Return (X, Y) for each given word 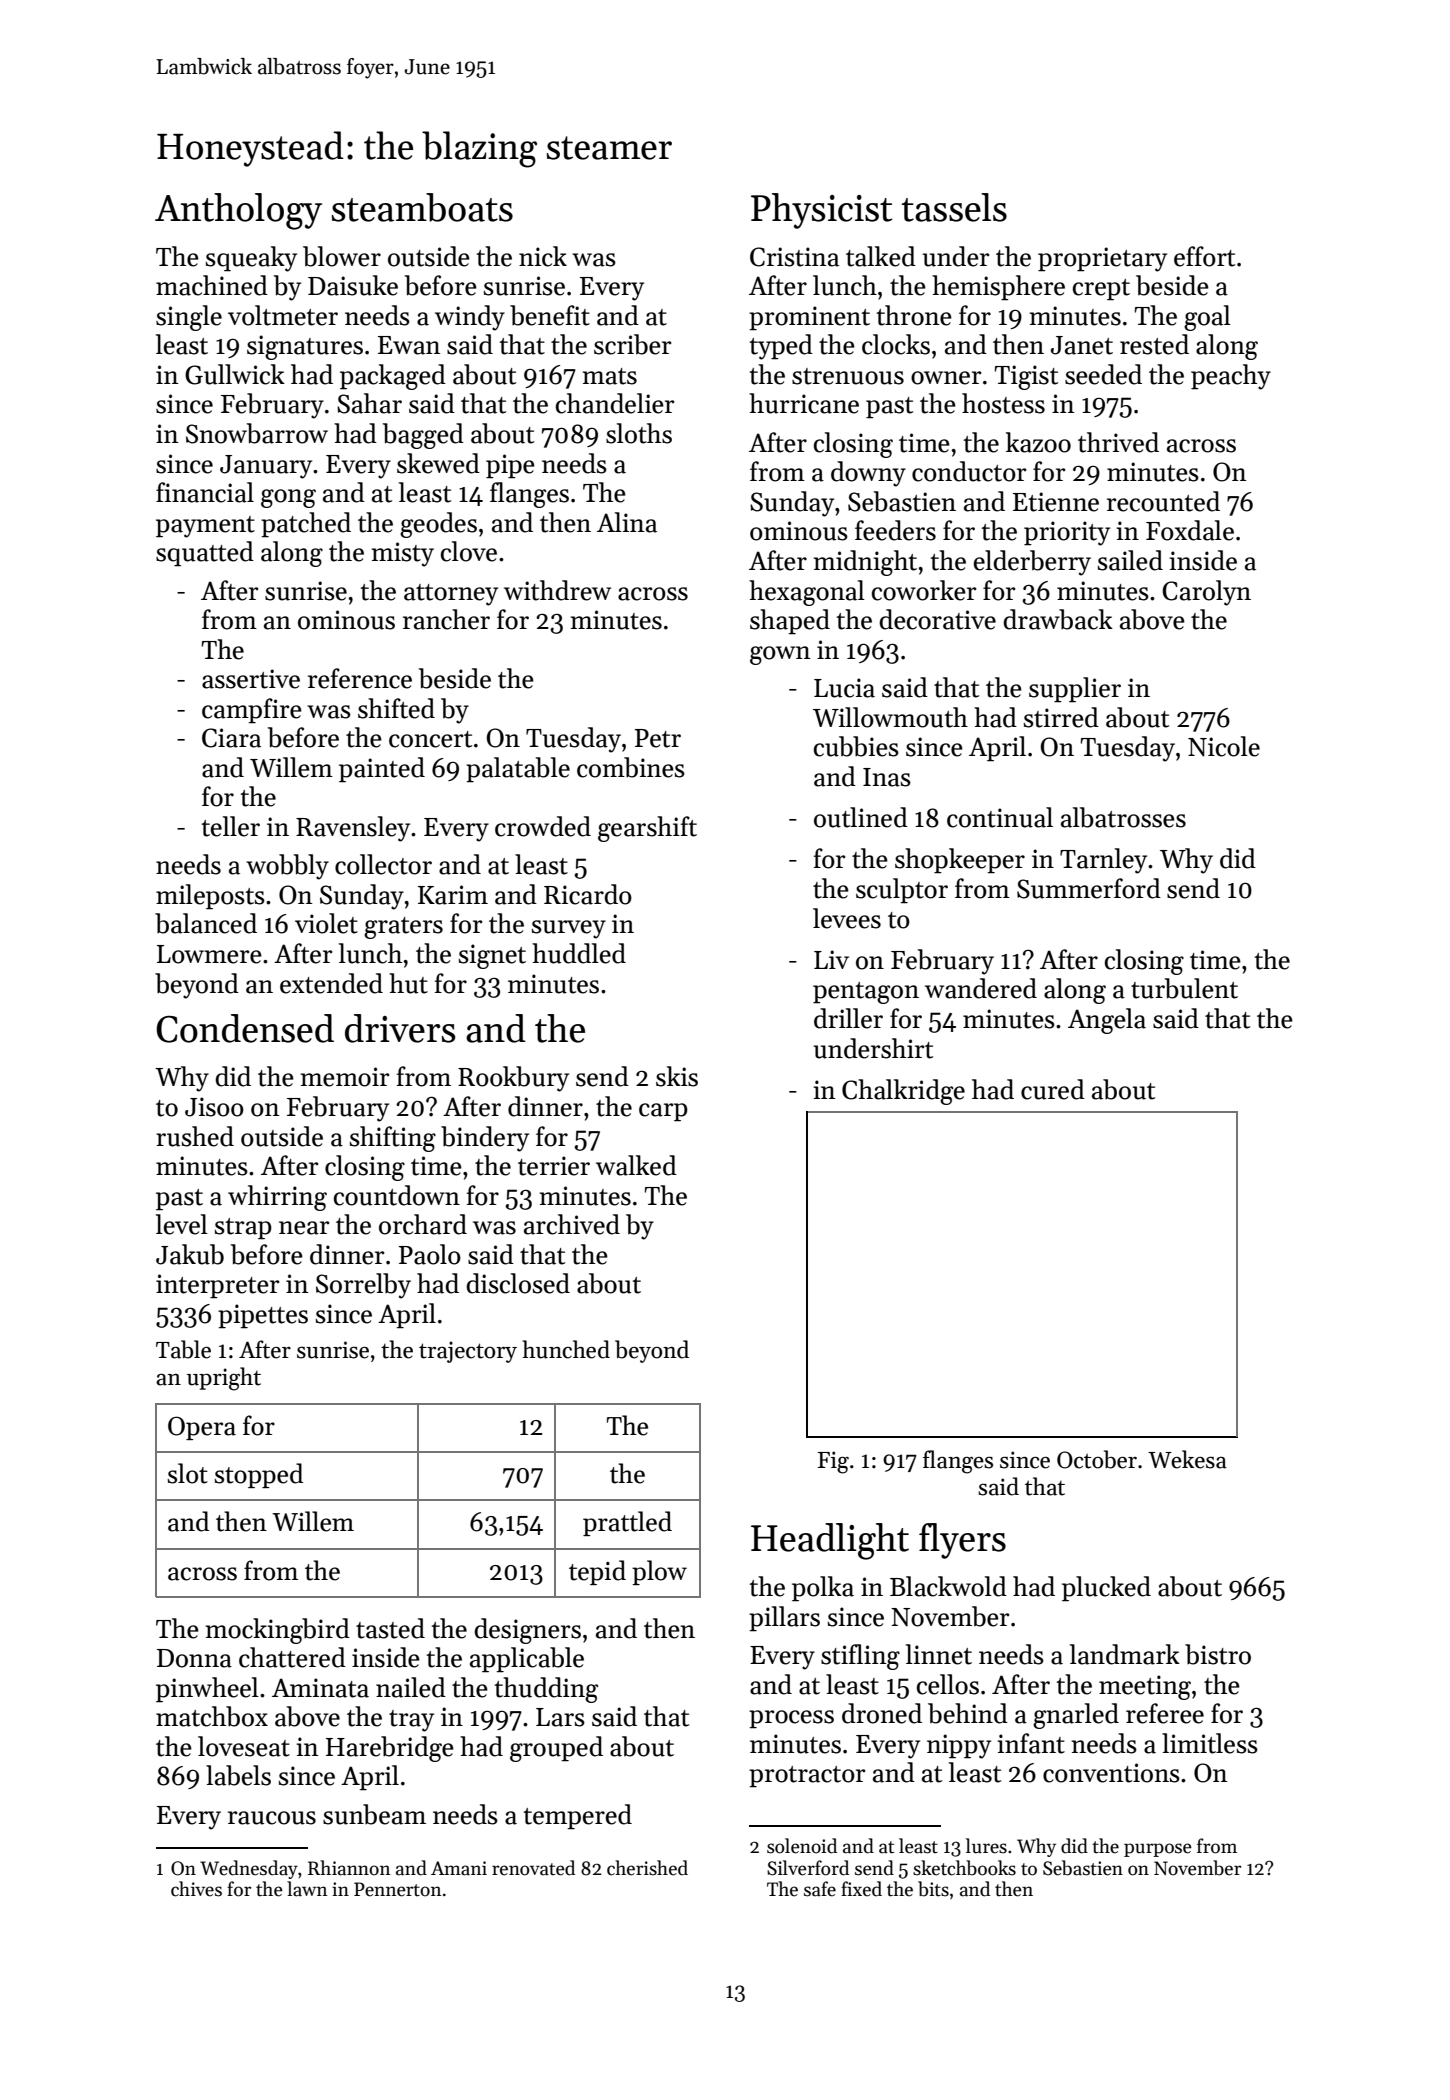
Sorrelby (363, 1286)
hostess (1003, 403)
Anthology (238, 211)
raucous (272, 1818)
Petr (658, 738)
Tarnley (1103, 861)
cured (1053, 1089)
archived (572, 1224)
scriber (632, 344)
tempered (578, 1817)
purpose (1158, 1850)
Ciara (231, 738)
